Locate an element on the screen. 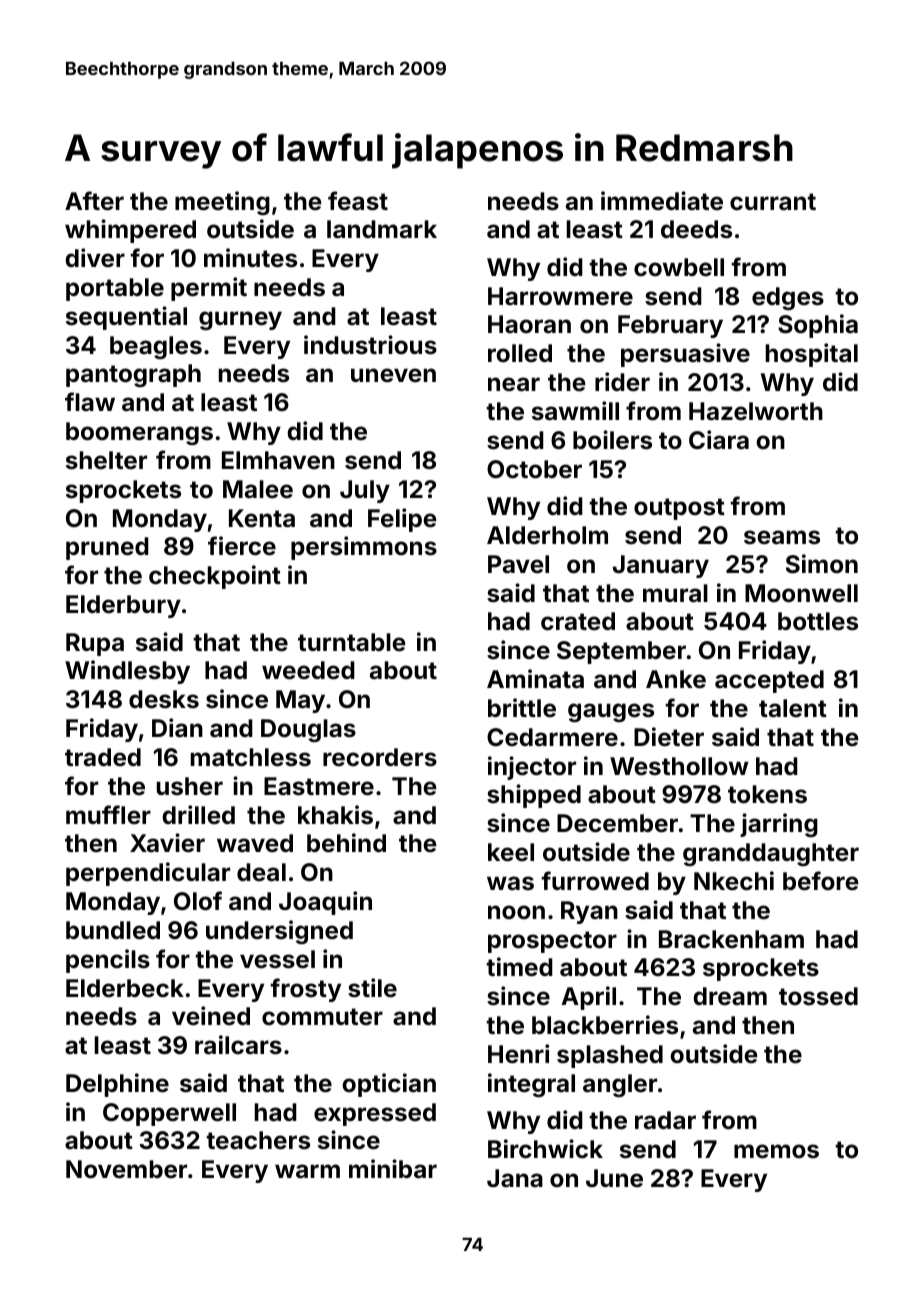 This screenshot has height=1311, width=924. Harrowmere is located at coordinates (560, 296).
